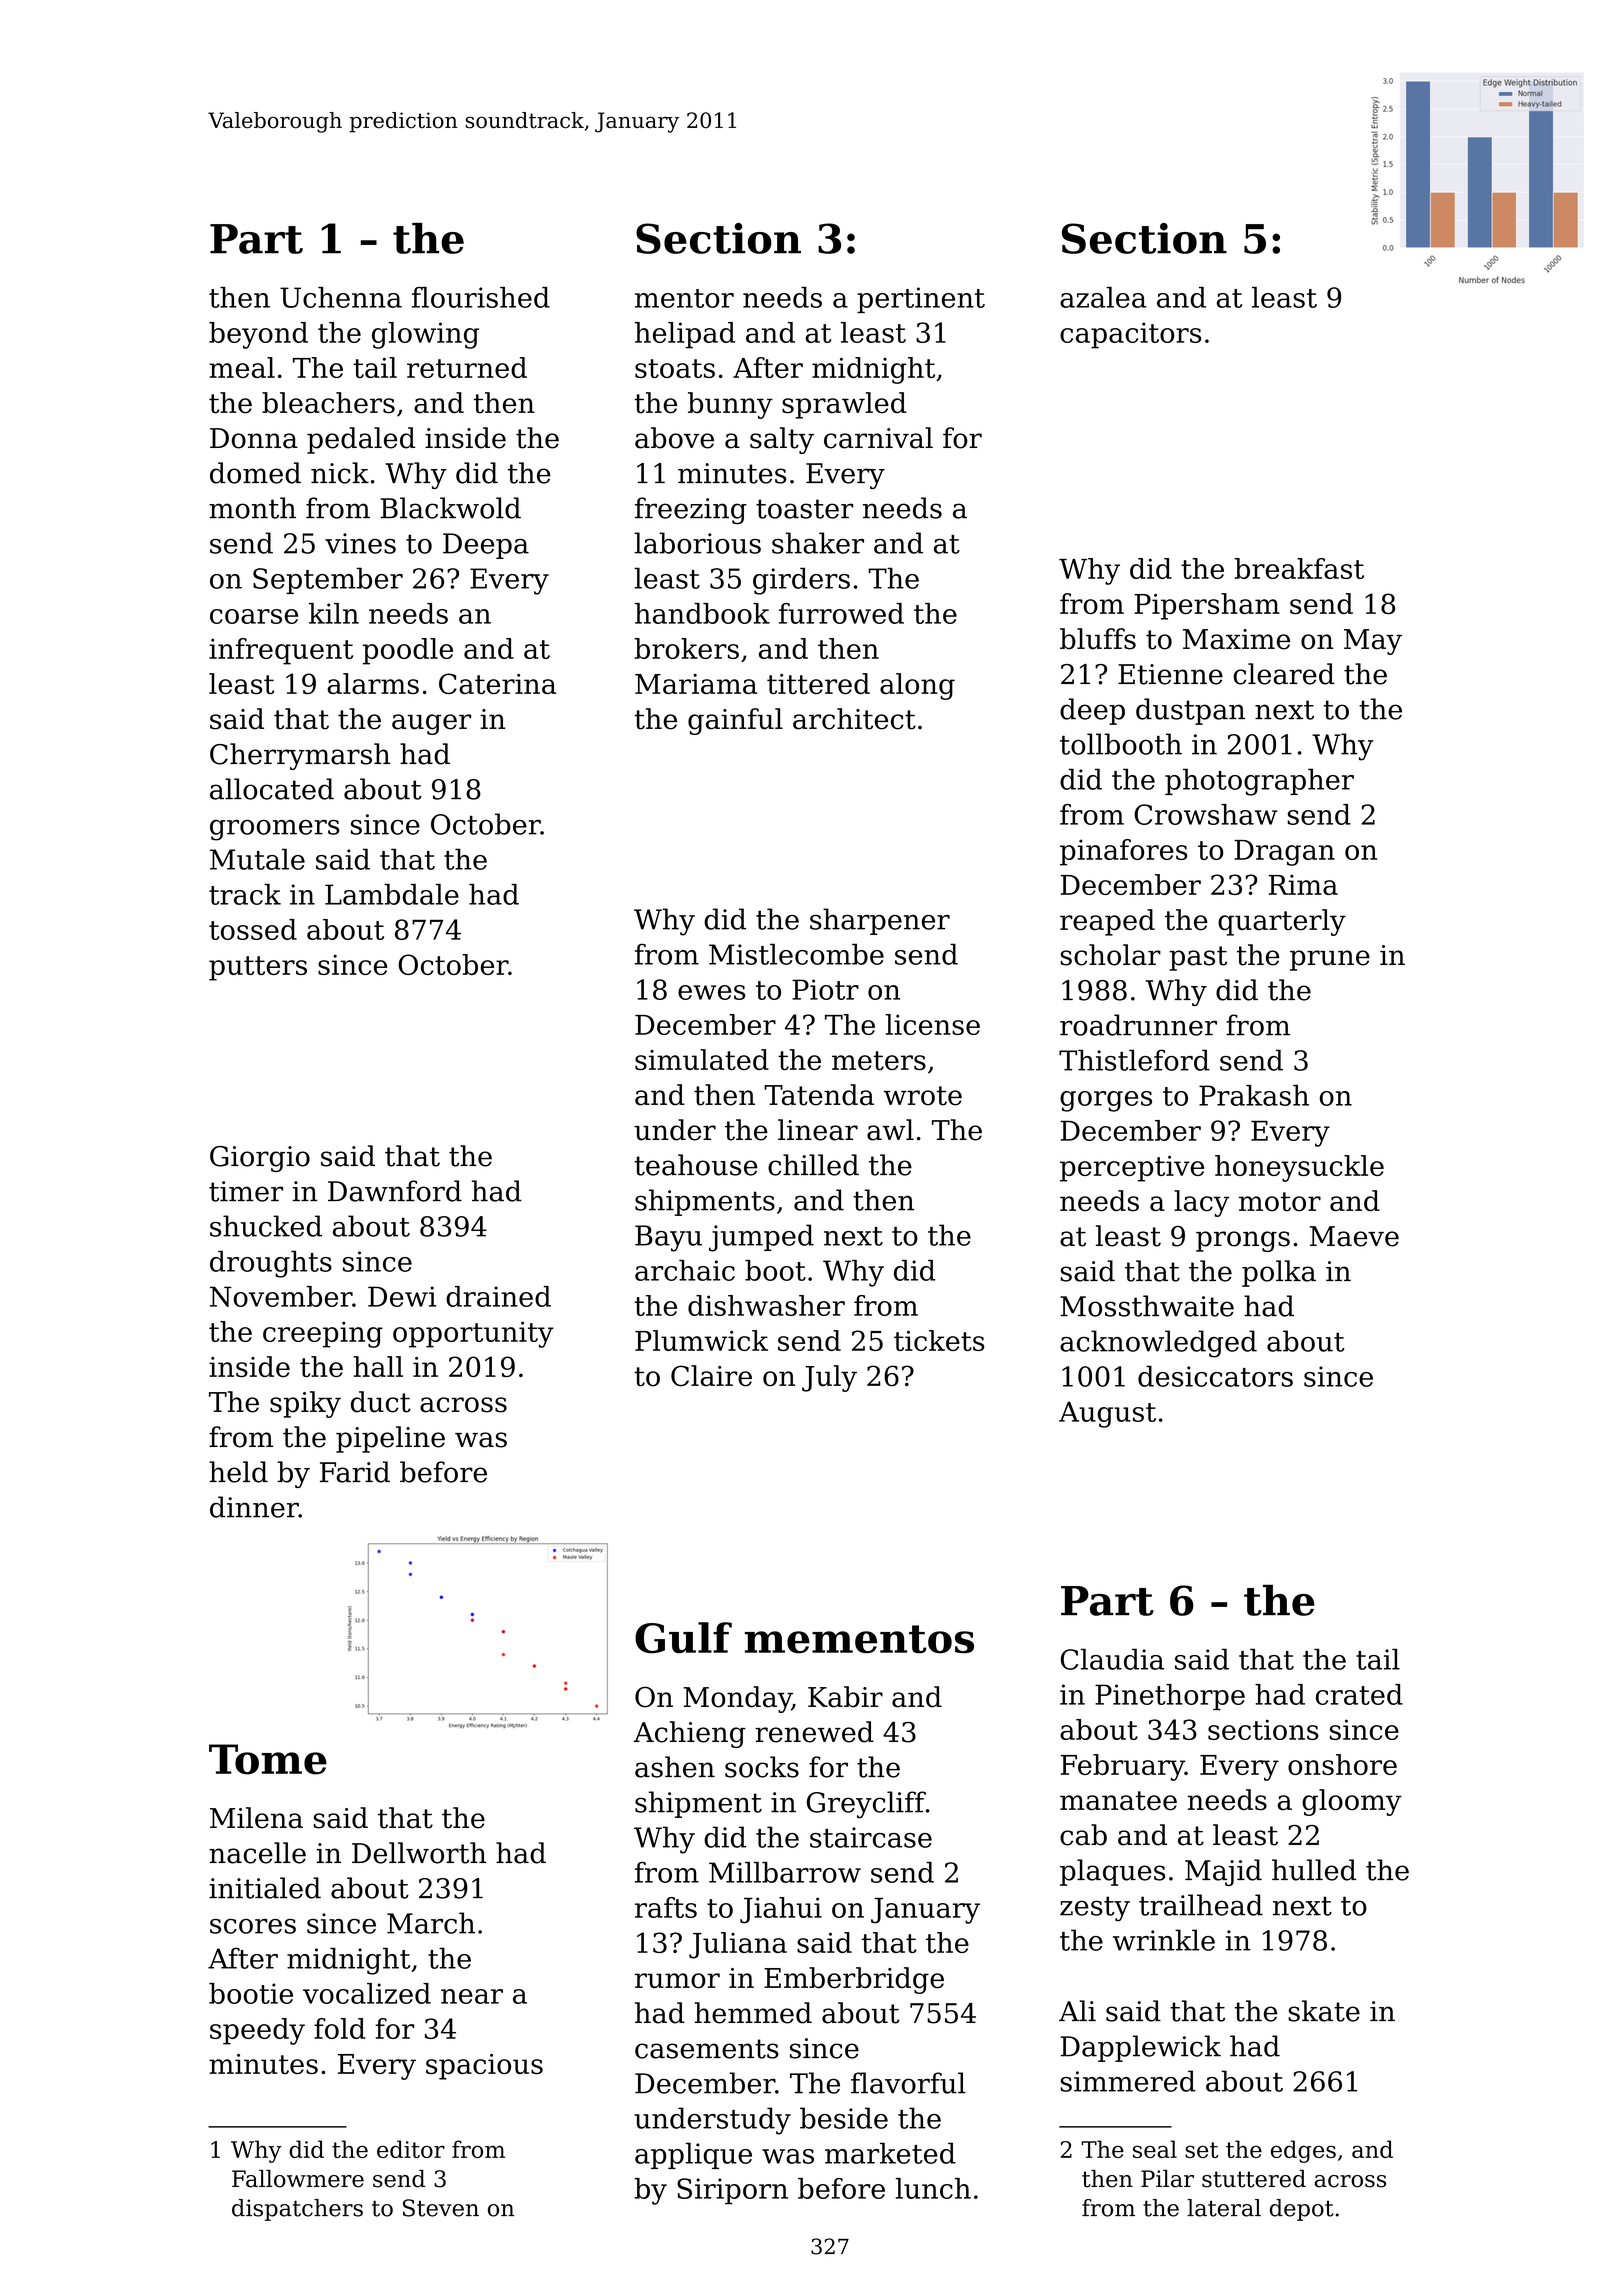  Describe the element at coordinates (684, 298) in the image. I see `mentor` at that location.
